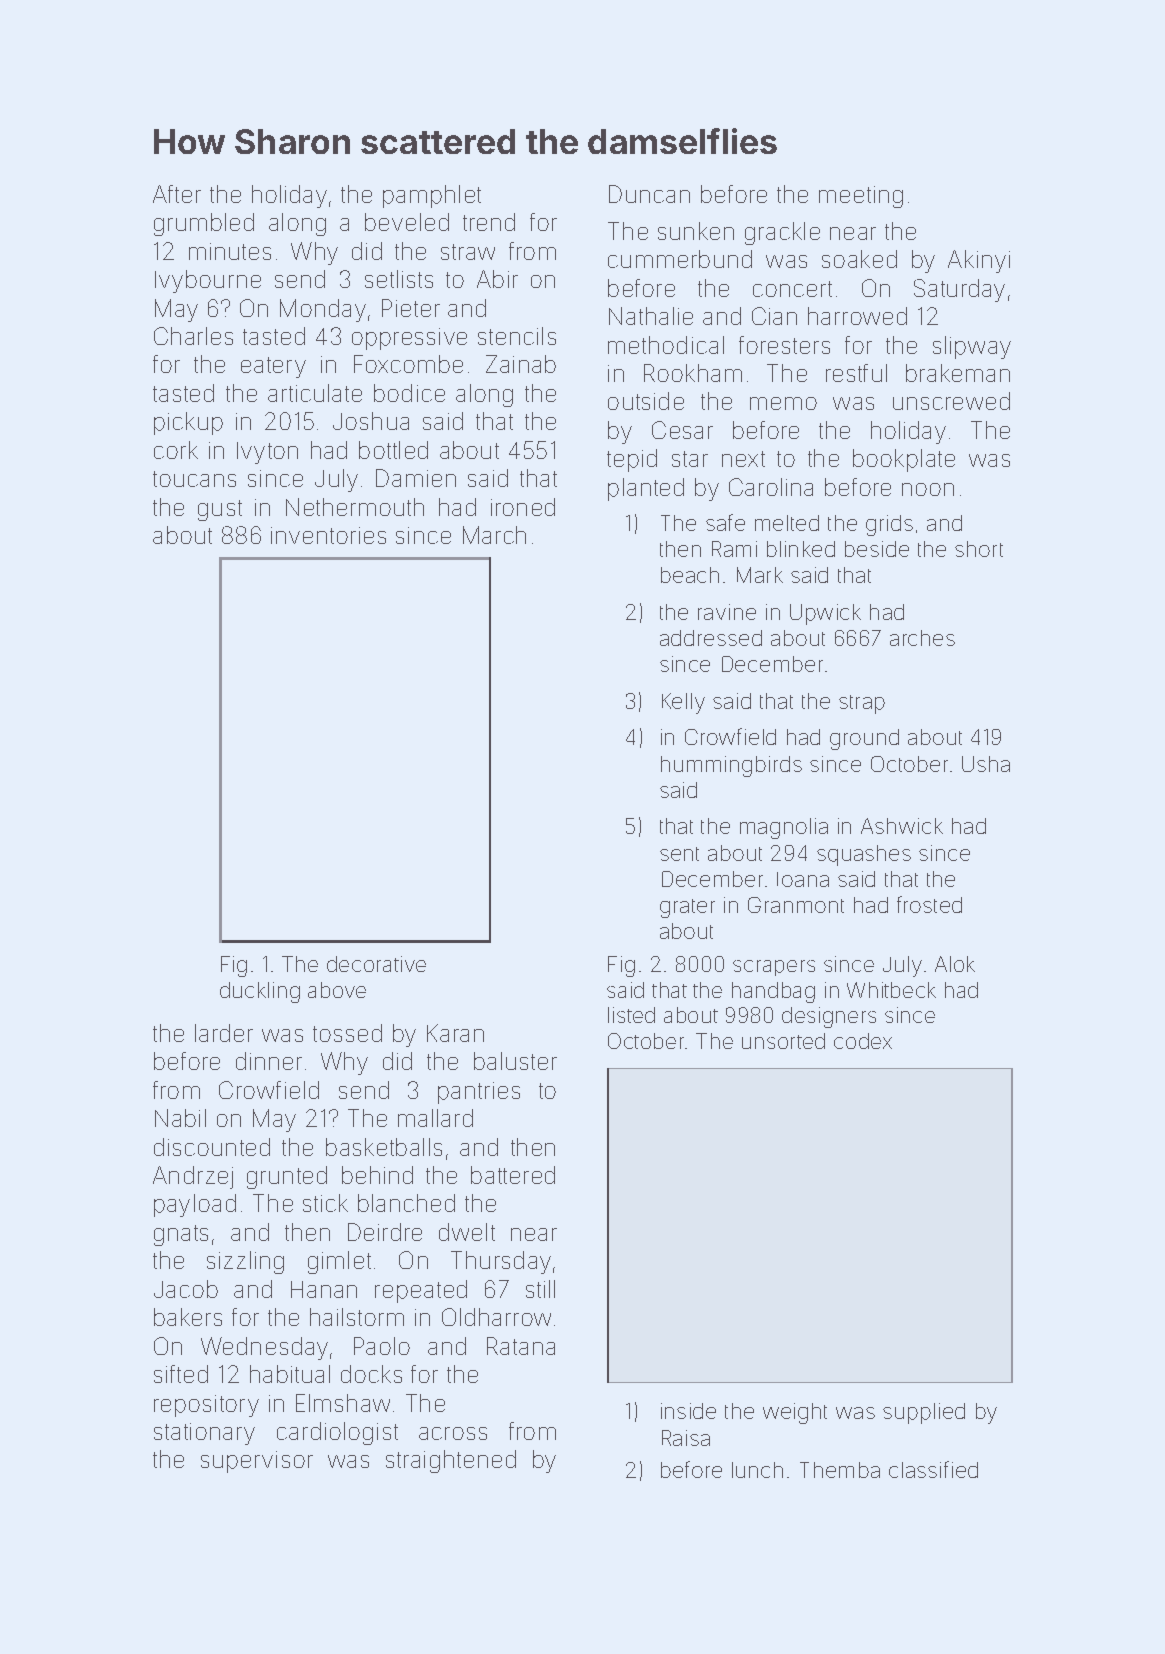 Image resolution: width=1165 pixels, height=1654 pixels. I want to click on sunken, so click(696, 231).
